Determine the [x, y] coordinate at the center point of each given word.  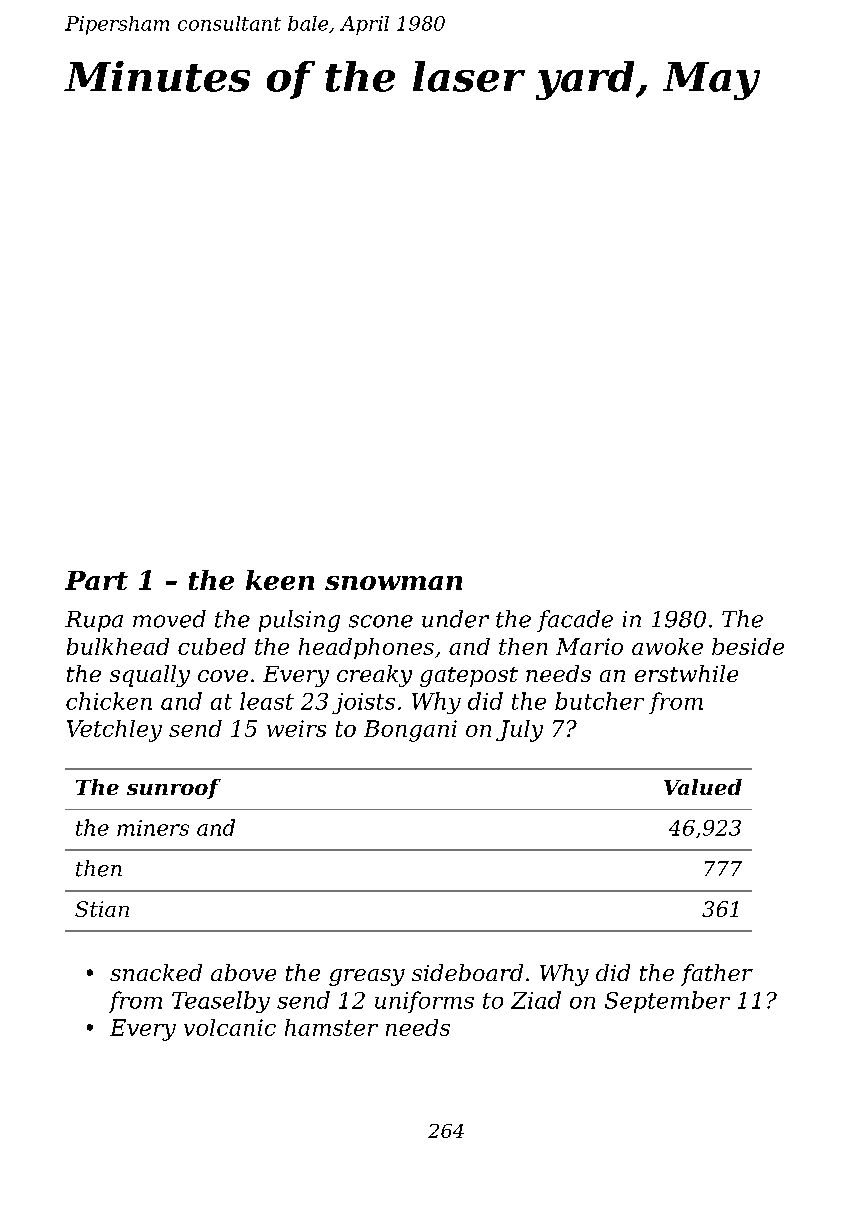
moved [169, 619]
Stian [102, 909]
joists [363, 703]
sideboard [467, 972]
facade [575, 621]
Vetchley [114, 731]
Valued [703, 787]
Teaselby [221, 1002]
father [717, 975]
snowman [393, 583]
